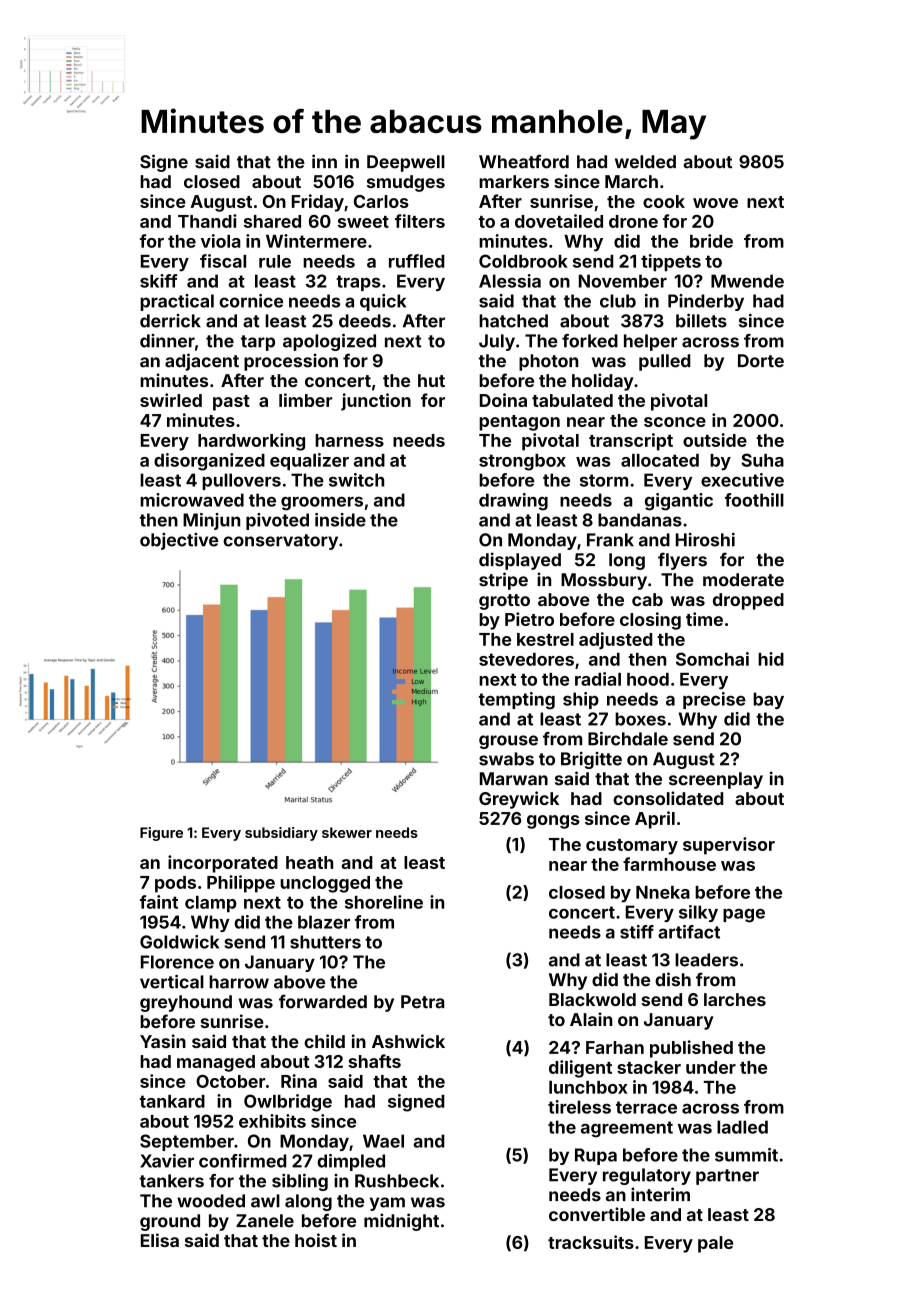 This screenshot has width=924, height=1314. What do you see at coordinates (340, 520) in the screenshot?
I see `inside` at bounding box center [340, 520].
